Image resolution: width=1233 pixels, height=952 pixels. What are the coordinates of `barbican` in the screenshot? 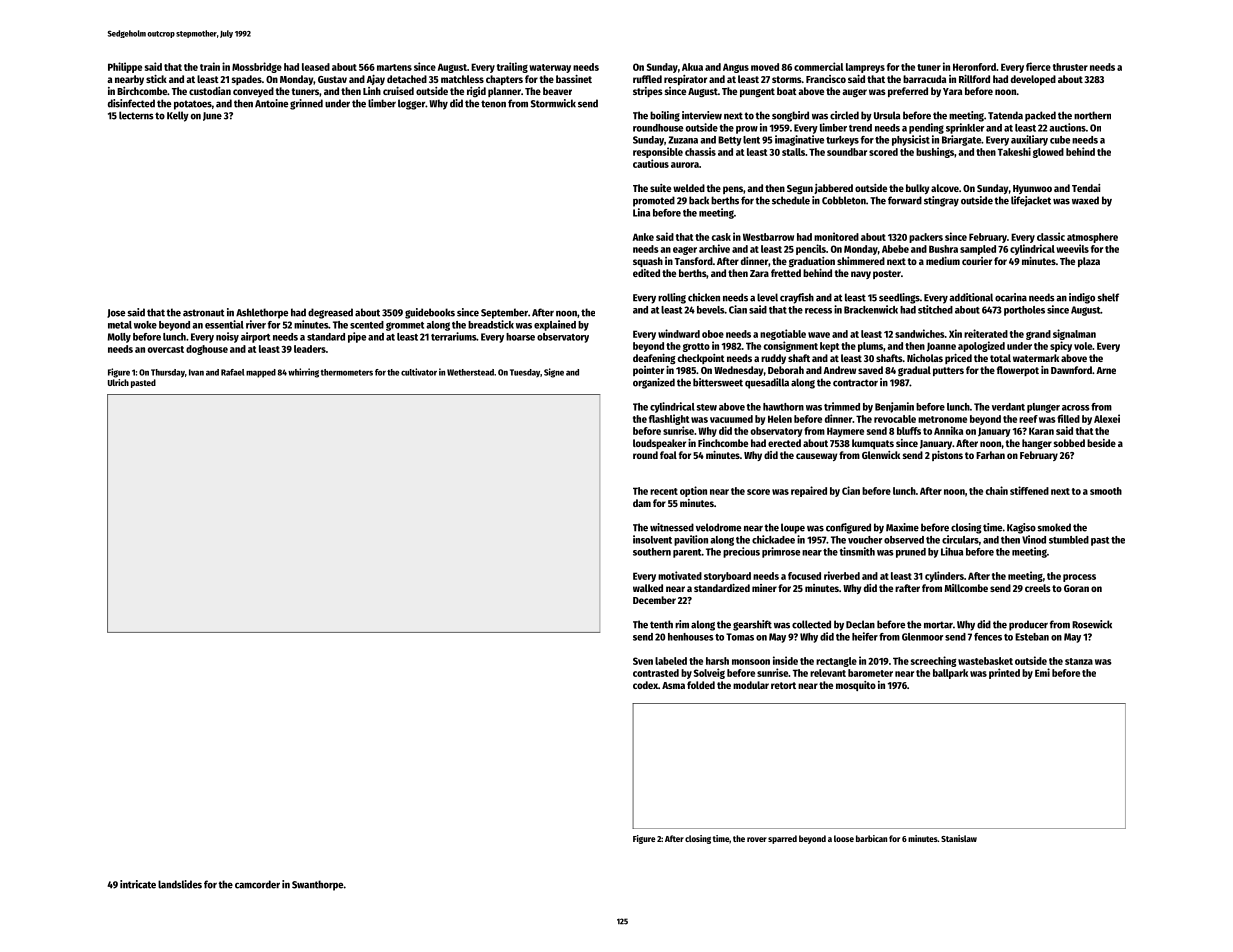 It's located at (871, 838).
